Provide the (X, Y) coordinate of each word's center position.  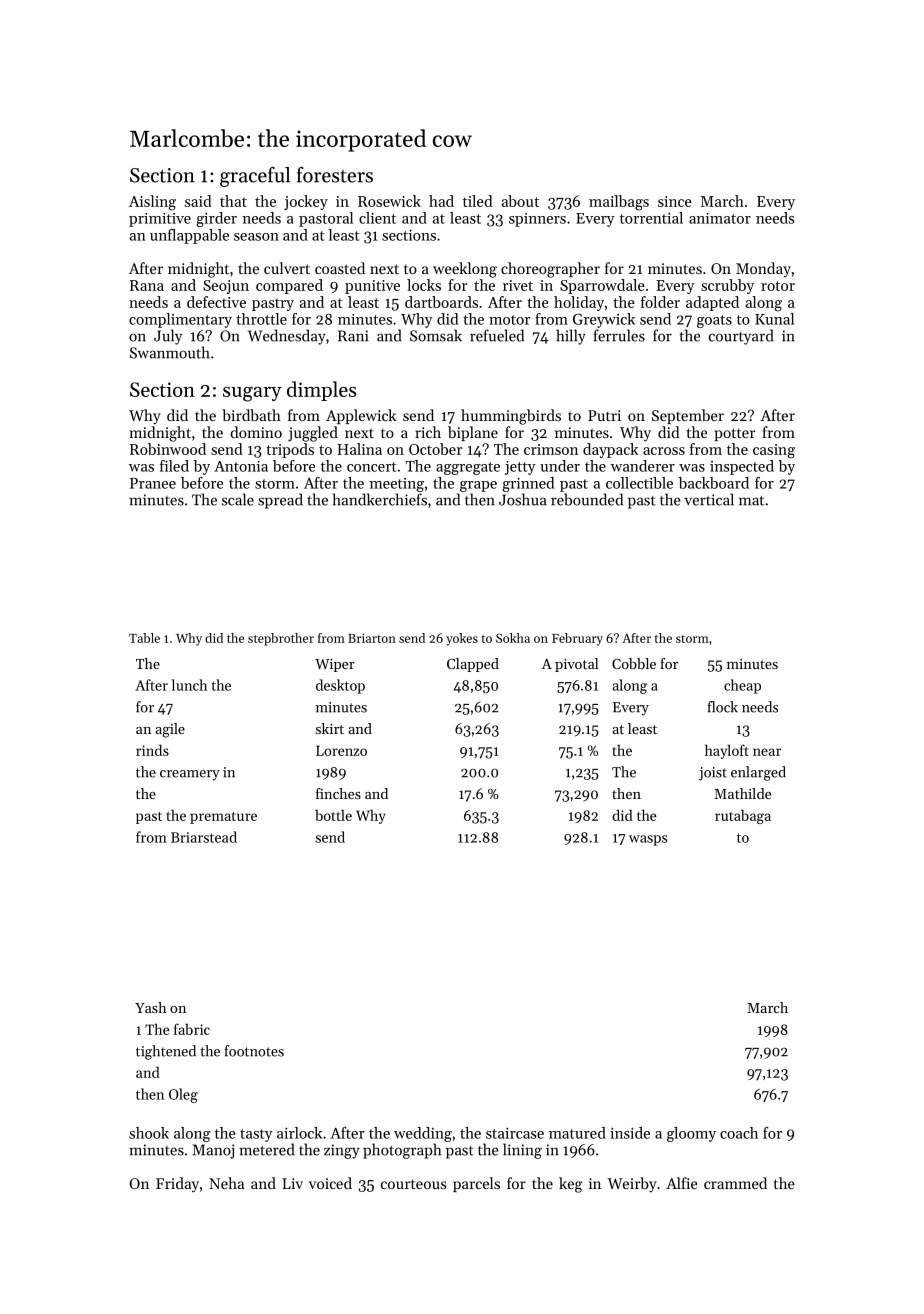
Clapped (473, 665)
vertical (709, 499)
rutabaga (743, 816)
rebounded (587, 499)
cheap (742, 686)
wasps (648, 840)
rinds (152, 750)
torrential (651, 218)
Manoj (213, 1151)
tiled (478, 201)
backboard (714, 483)
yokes (462, 639)
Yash (150, 1007)
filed (174, 466)
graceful (255, 177)
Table (144, 638)
